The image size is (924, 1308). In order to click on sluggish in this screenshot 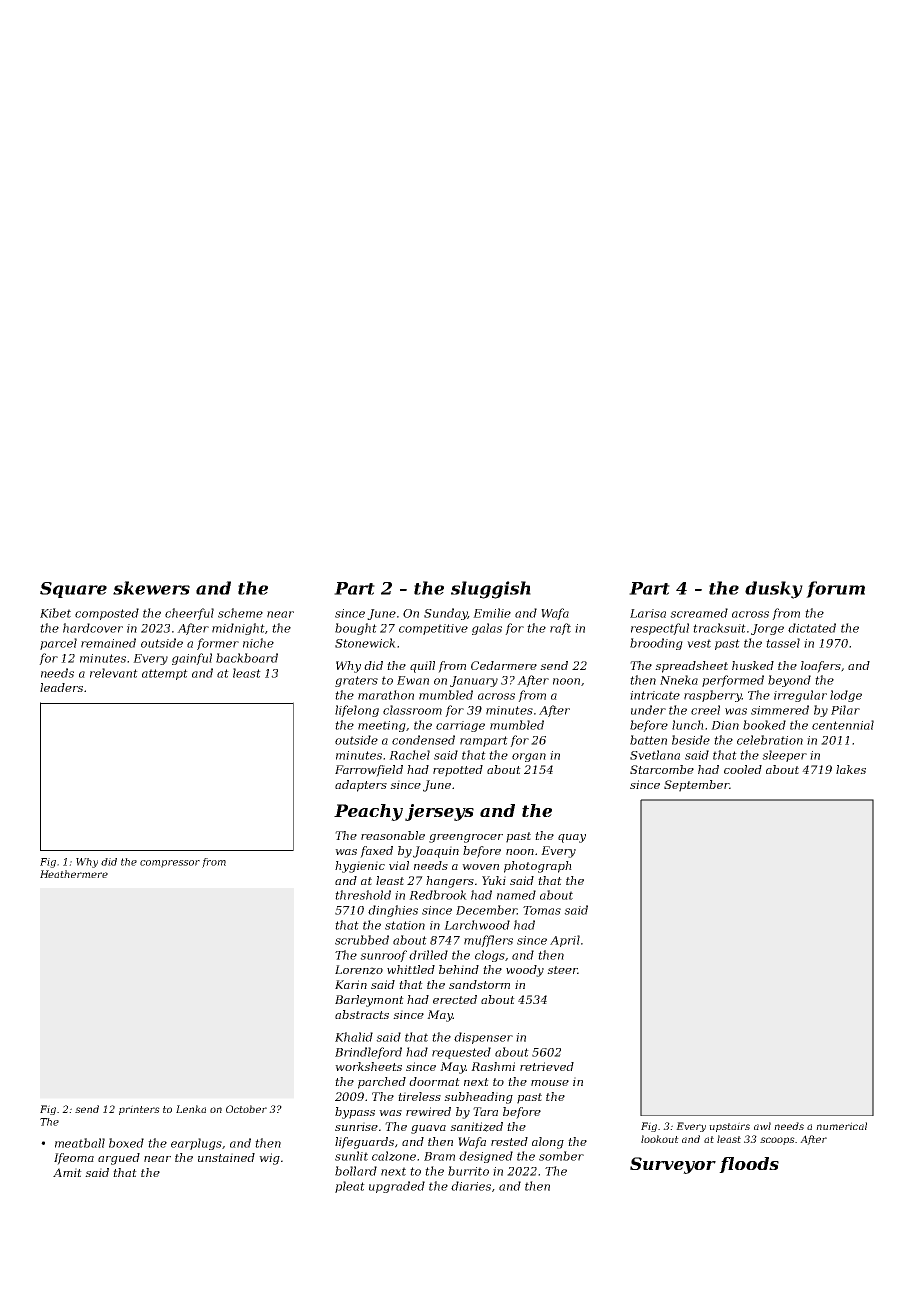, I will do `click(491, 590)`.
